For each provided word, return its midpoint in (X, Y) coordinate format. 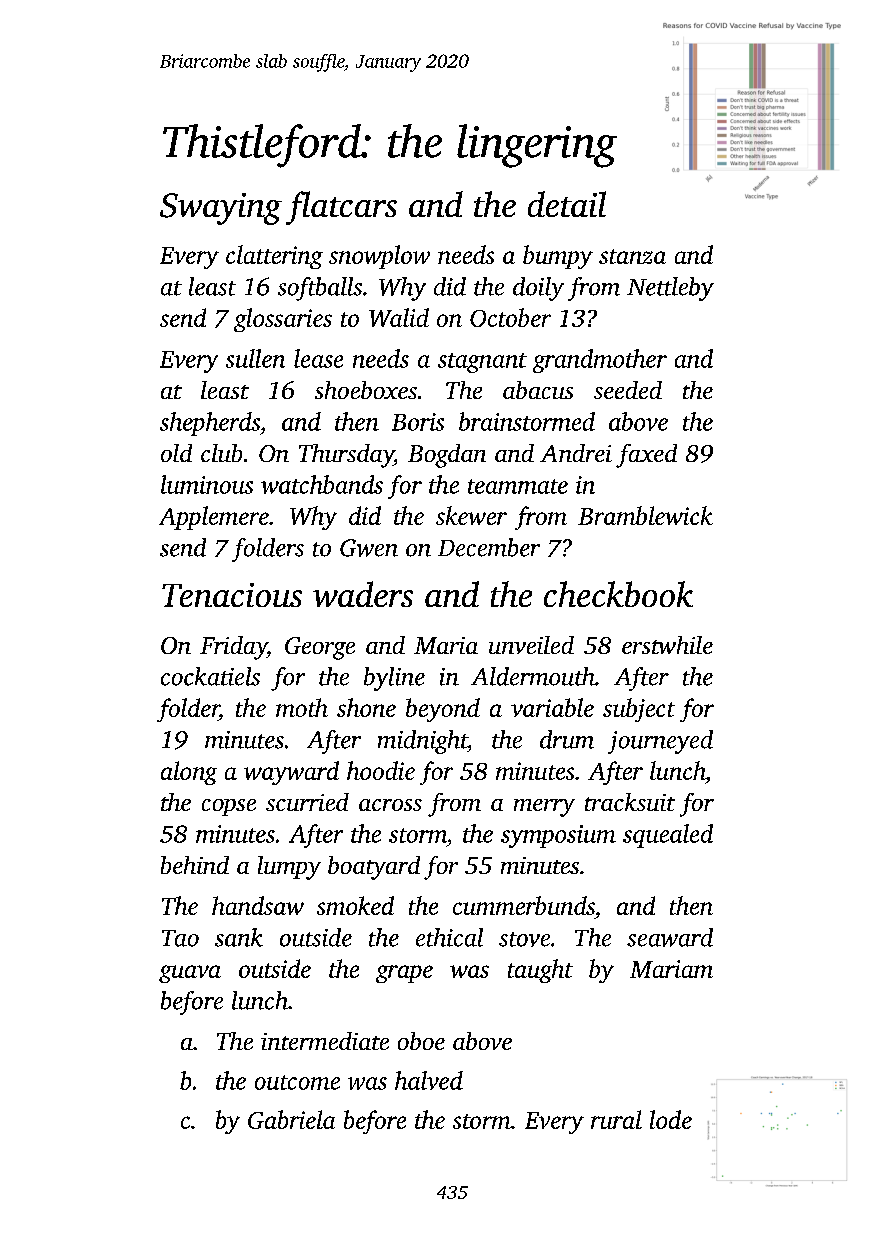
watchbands (322, 484)
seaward (670, 937)
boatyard (374, 868)
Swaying (221, 209)
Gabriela (291, 1119)
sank (239, 937)
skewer (471, 515)
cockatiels (210, 676)
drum (567, 739)
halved (429, 1080)
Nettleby (670, 289)
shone (366, 707)
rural (616, 1119)
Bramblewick (645, 515)
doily (538, 289)
